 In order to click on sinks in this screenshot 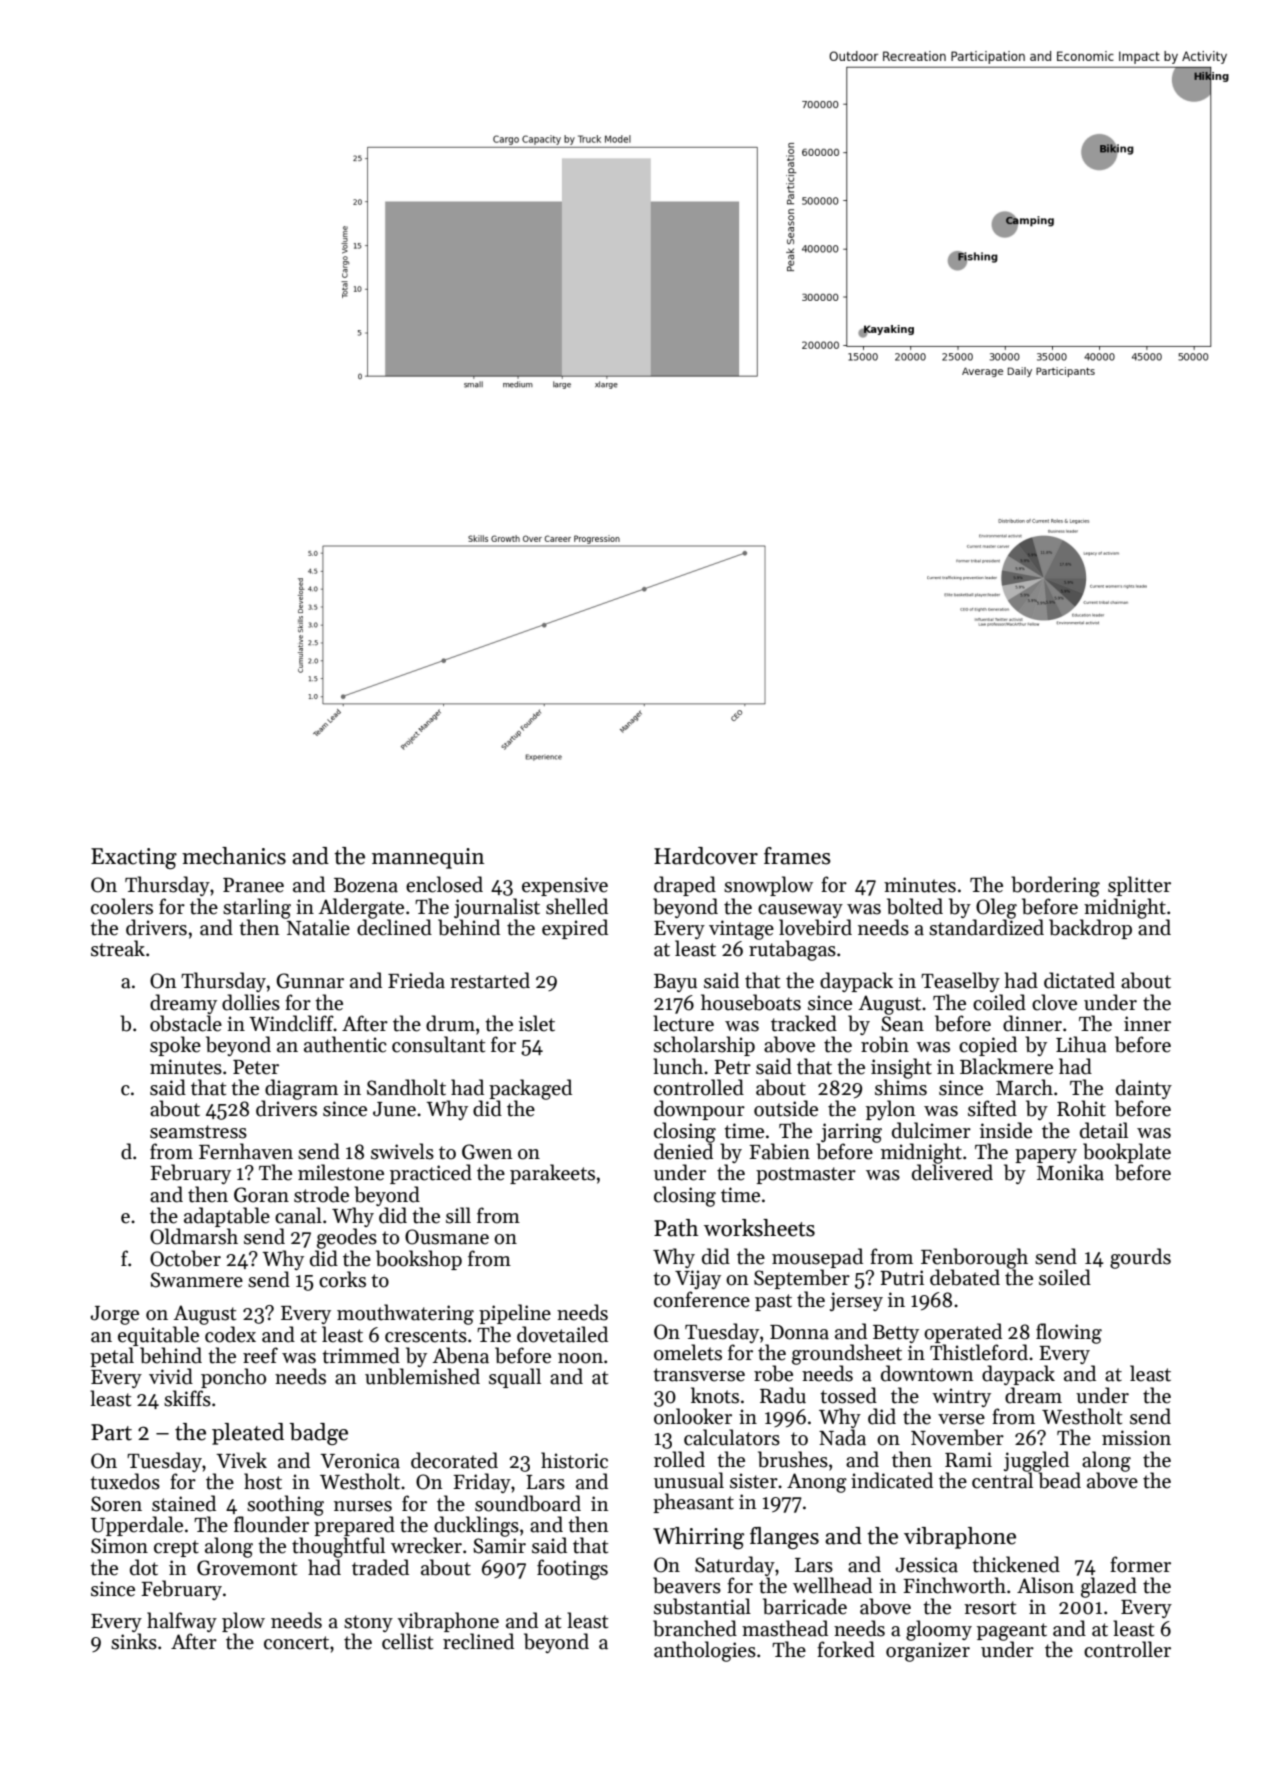, I will do `click(134, 1641)`.
